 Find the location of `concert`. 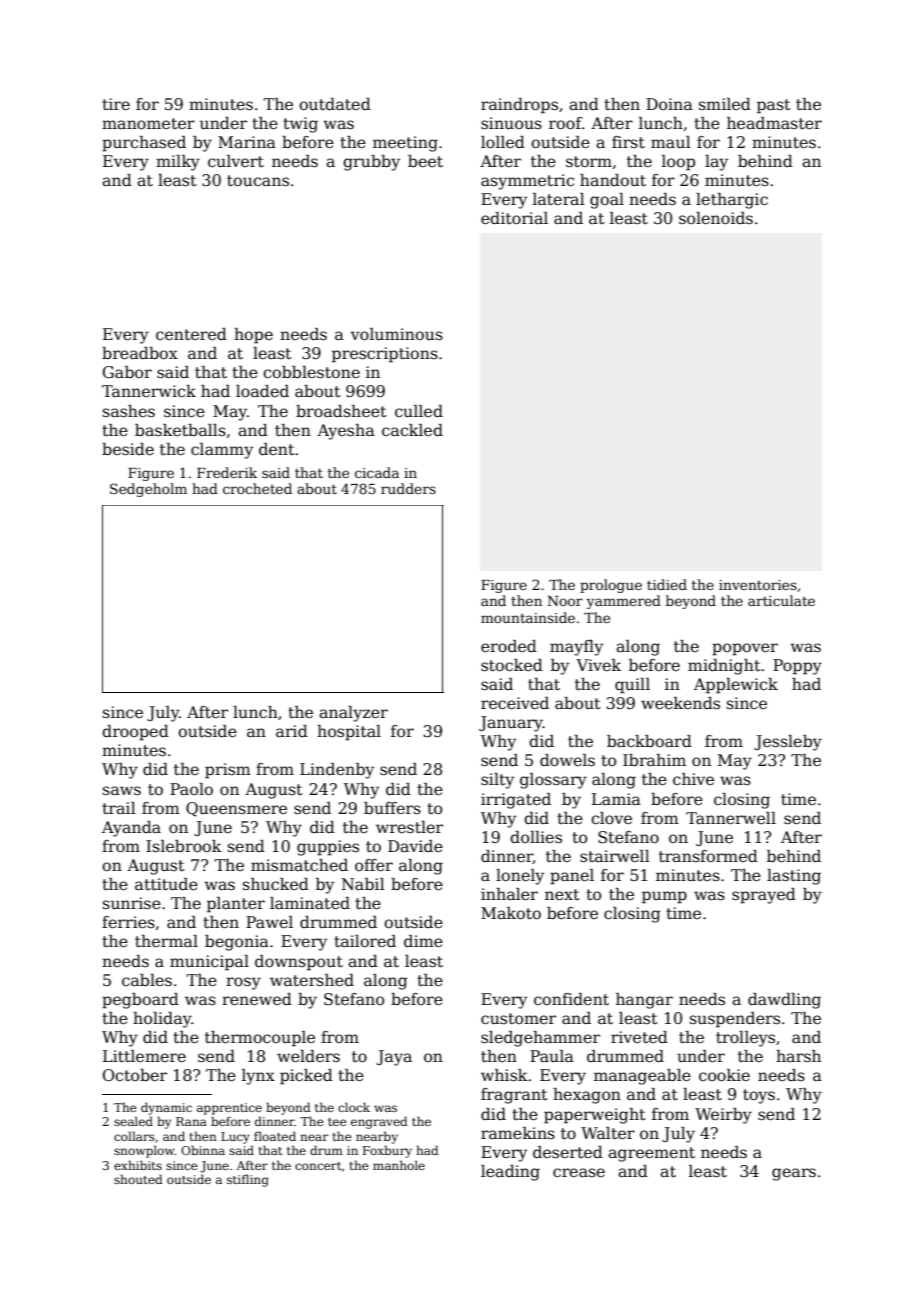

concert is located at coordinates (318, 1166).
